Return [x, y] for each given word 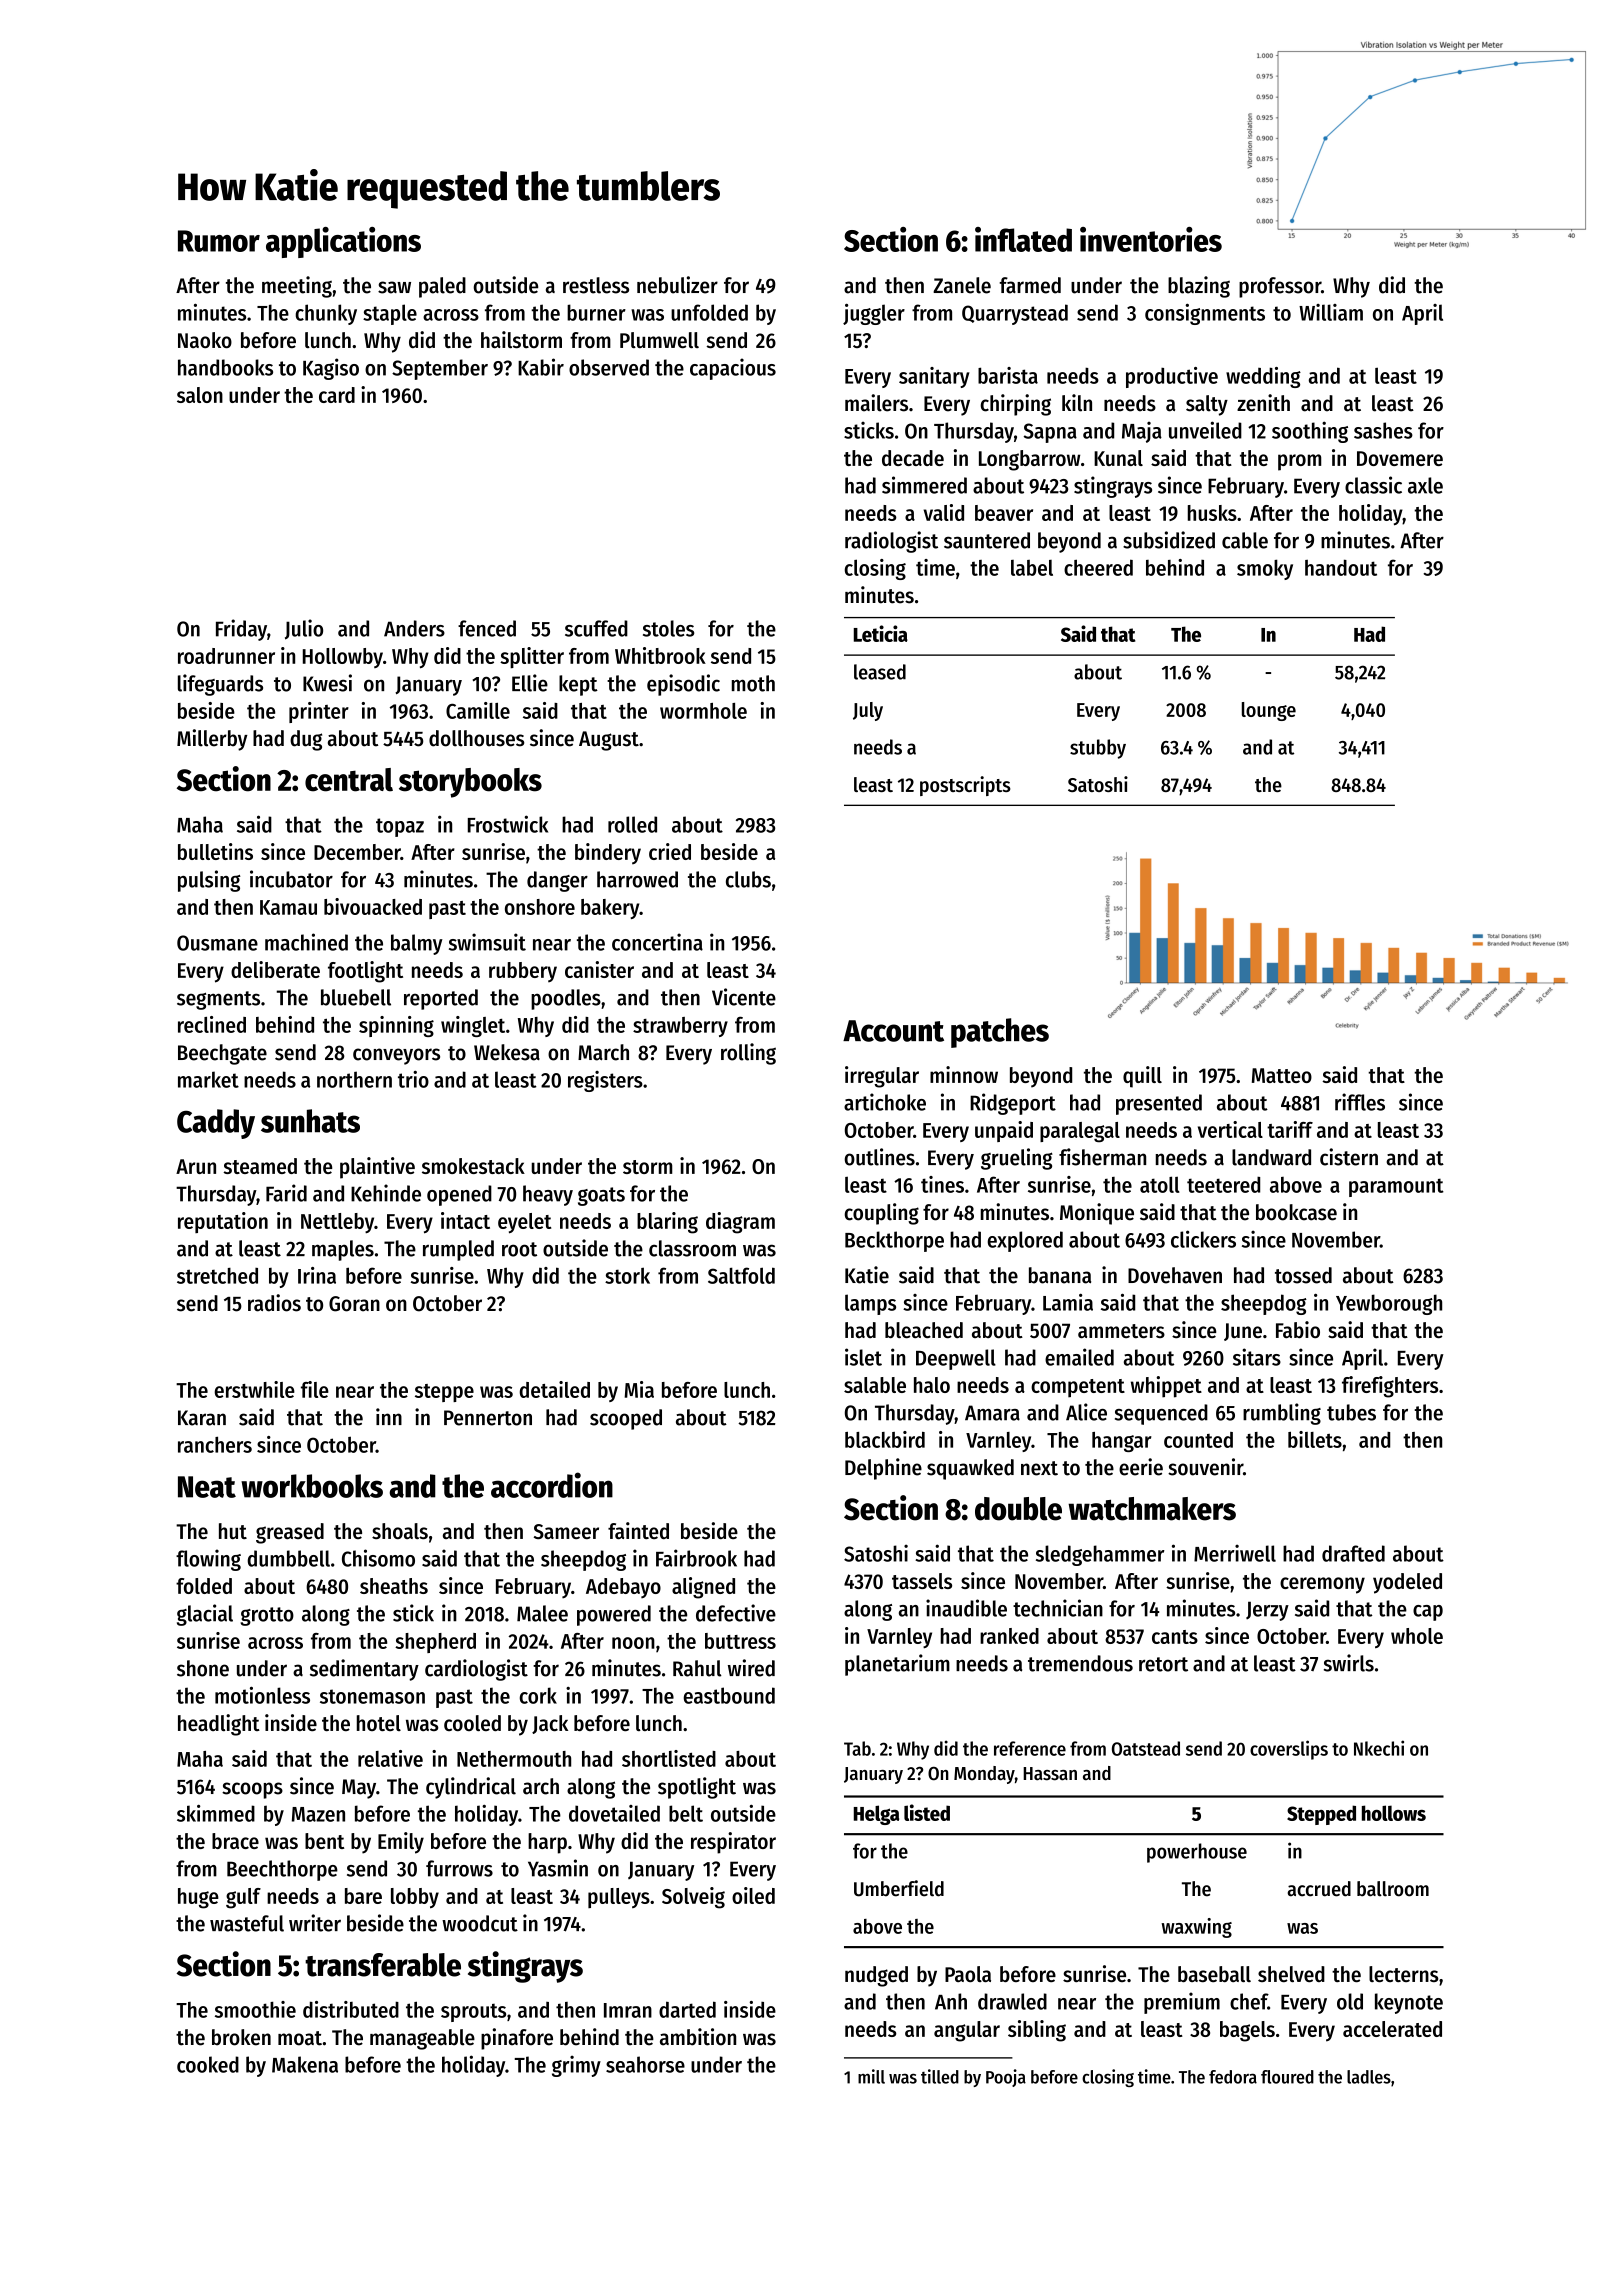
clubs [748, 879]
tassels [922, 1581]
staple [390, 314]
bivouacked [373, 906]
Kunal [1118, 458]
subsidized [1169, 540]
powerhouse [1197, 1853]
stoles [668, 628]
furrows [459, 1868]
